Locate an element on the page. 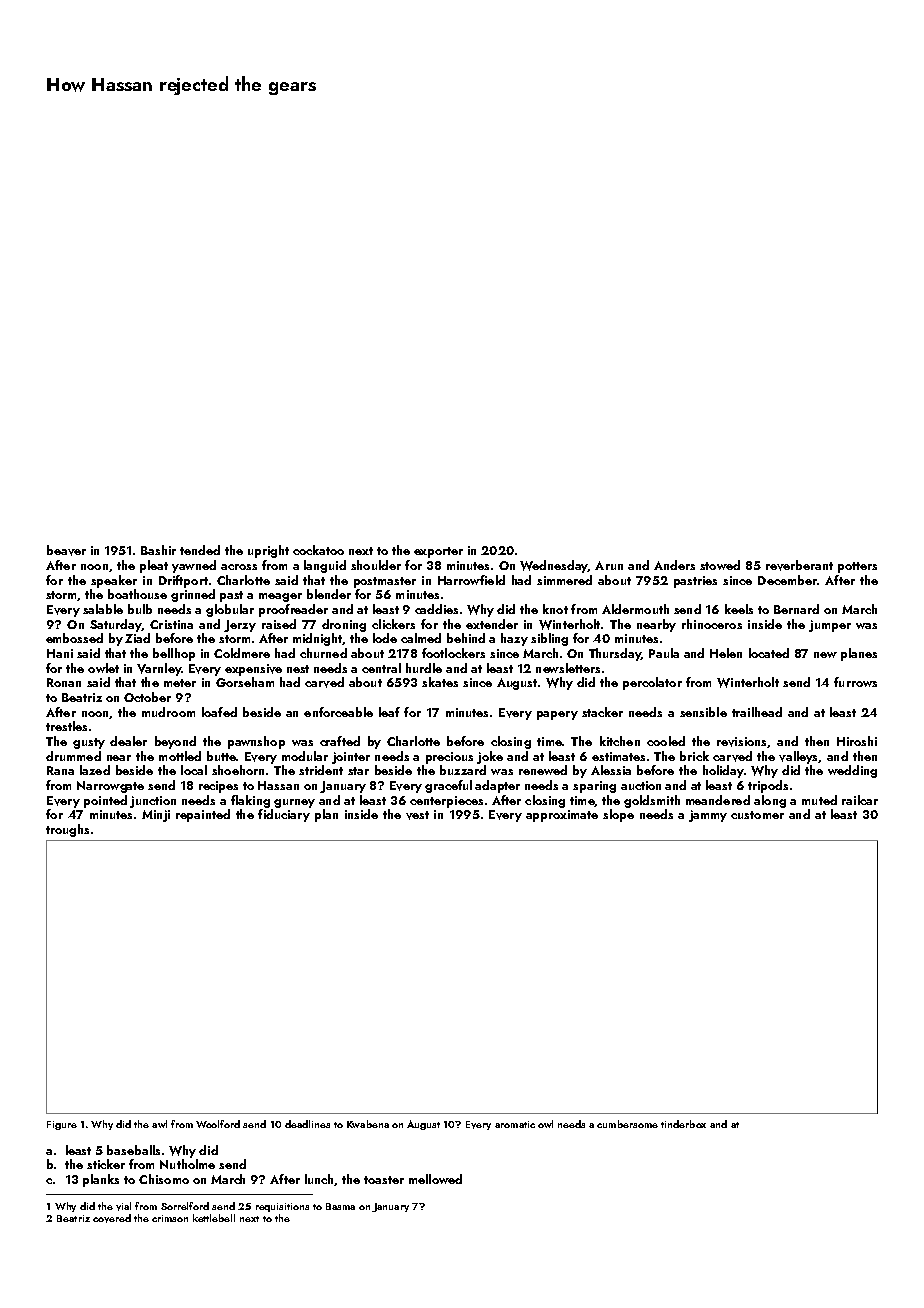 The width and height of the document is (924, 1308). speaker is located at coordinates (114, 581).
